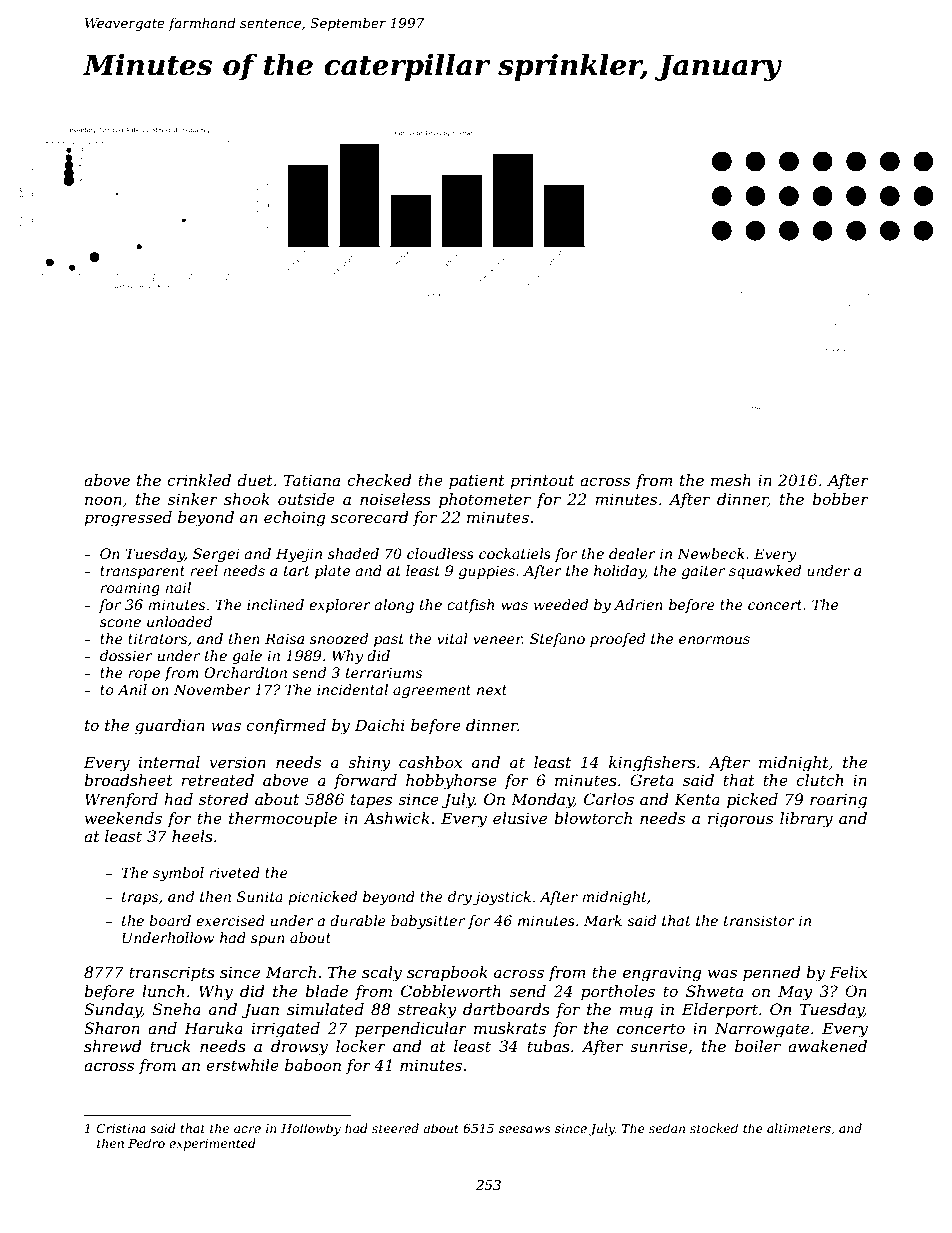 The width and height of the screenshot is (952, 1233). What do you see at coordinates (759, 920) in the screenshot?
I see `transistor` at bounding box center [759, 920].
